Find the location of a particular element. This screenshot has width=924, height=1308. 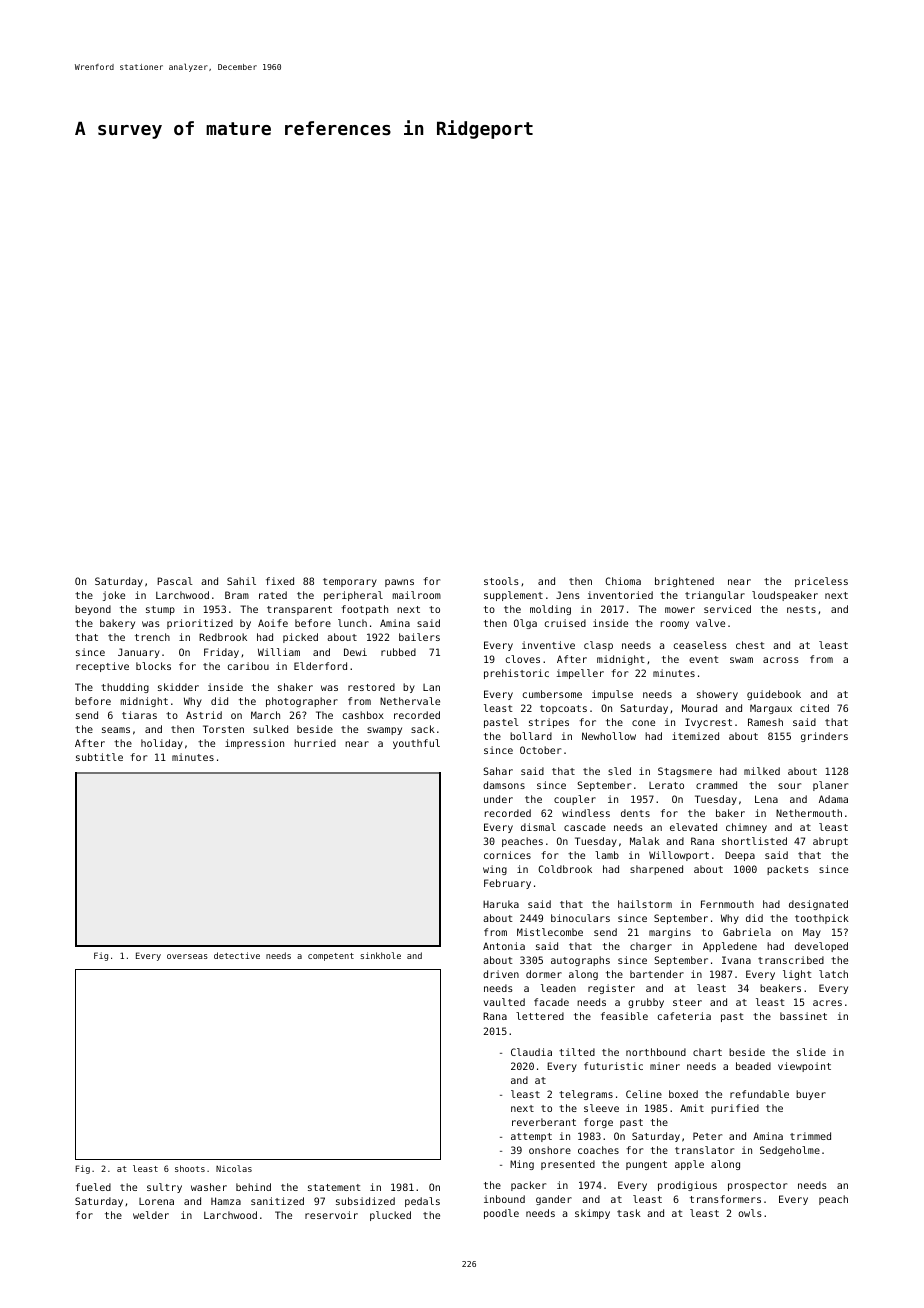

competent is located at coordinates (331, 957).
